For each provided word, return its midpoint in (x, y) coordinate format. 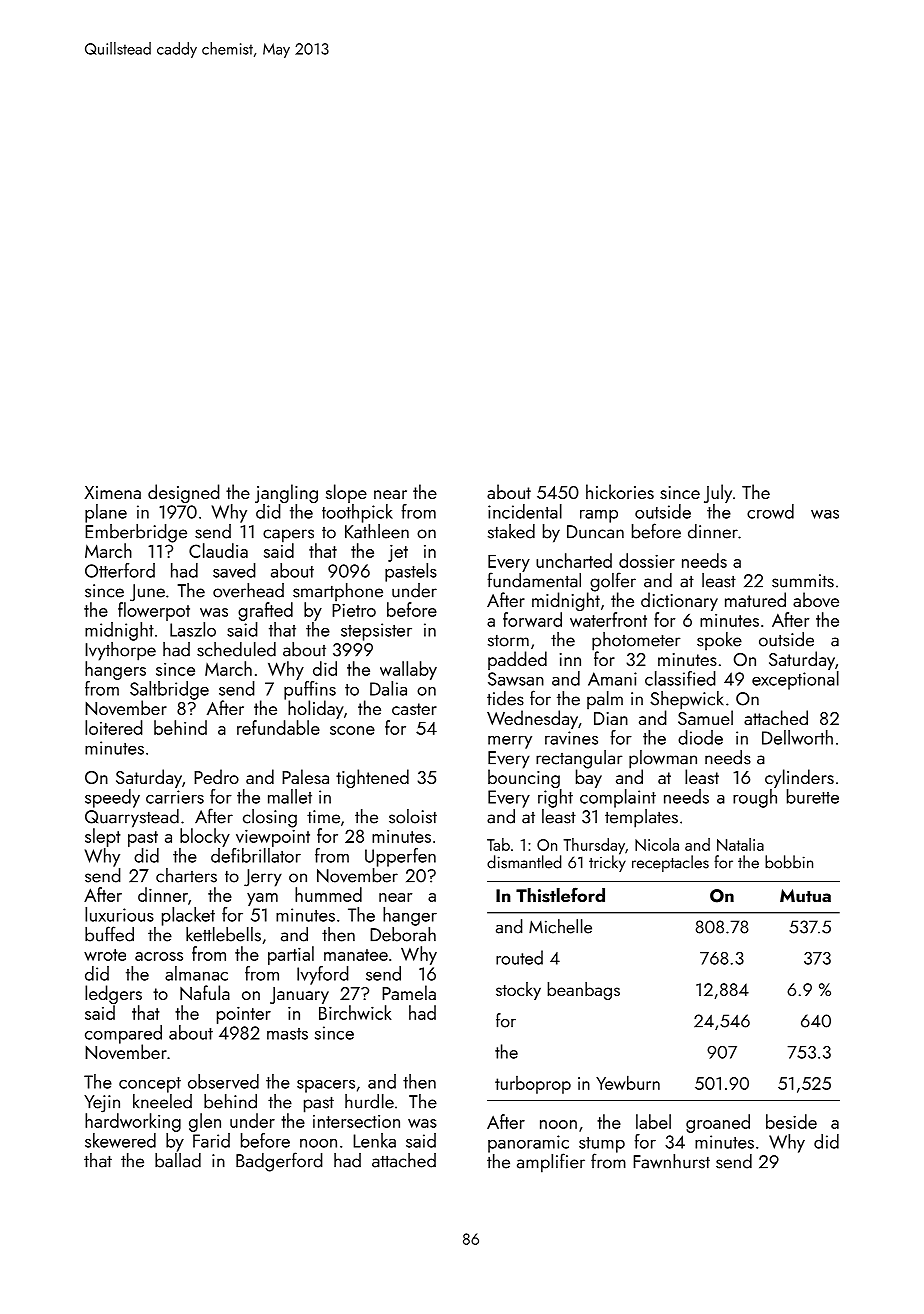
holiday (316, 709)
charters (186, 875)
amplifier (551, 1163)
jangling (286, 493)
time (323, 817)
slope (346, 493)
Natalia (740, 844)
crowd (770, 511)
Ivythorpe (120, 651)
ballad (178, 1160)
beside (791, 1121)
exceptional (795, 680)
